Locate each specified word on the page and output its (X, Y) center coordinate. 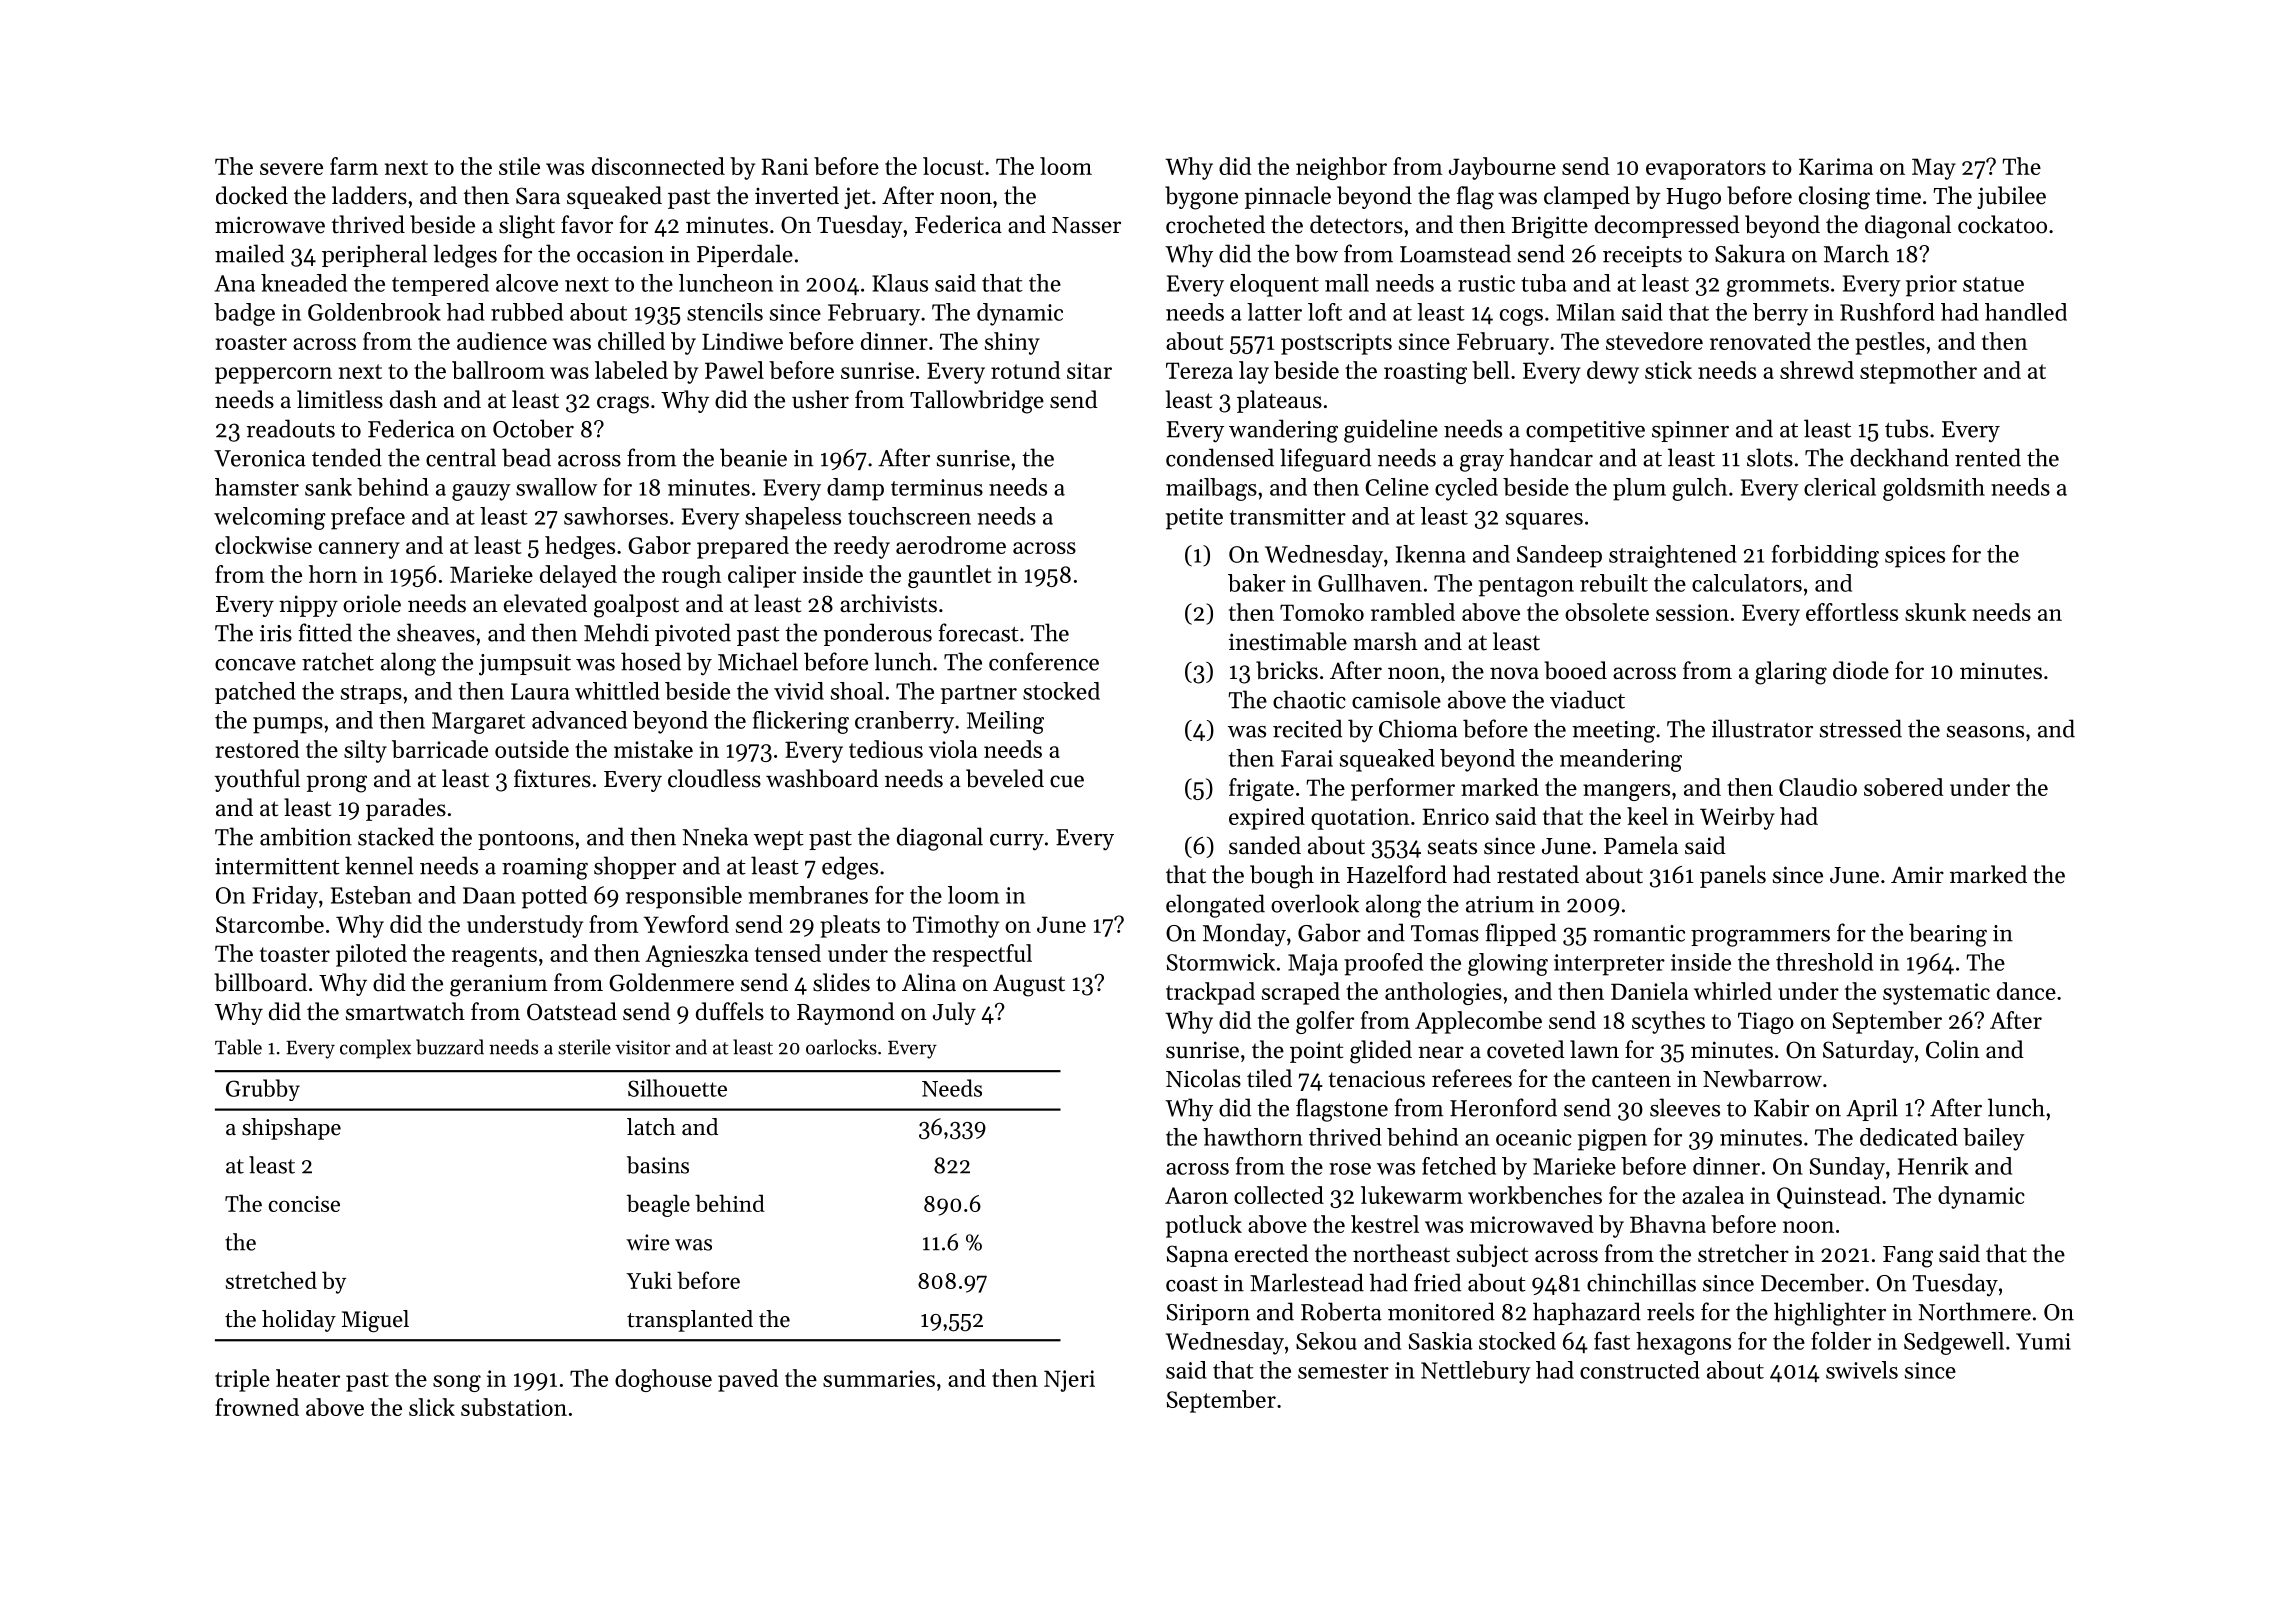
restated (1538, 874)
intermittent (277, 866)
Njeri (1069, 1381)
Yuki (649, 1280)
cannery (359, 550)
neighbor (1341, 168)
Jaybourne (1502, 168)
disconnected (658, 166)
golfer (1325, 1022)
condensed (1220, 457)
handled (2026, 312)
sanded (1265, 845)
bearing (1948, 935)
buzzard (450, 1047)
